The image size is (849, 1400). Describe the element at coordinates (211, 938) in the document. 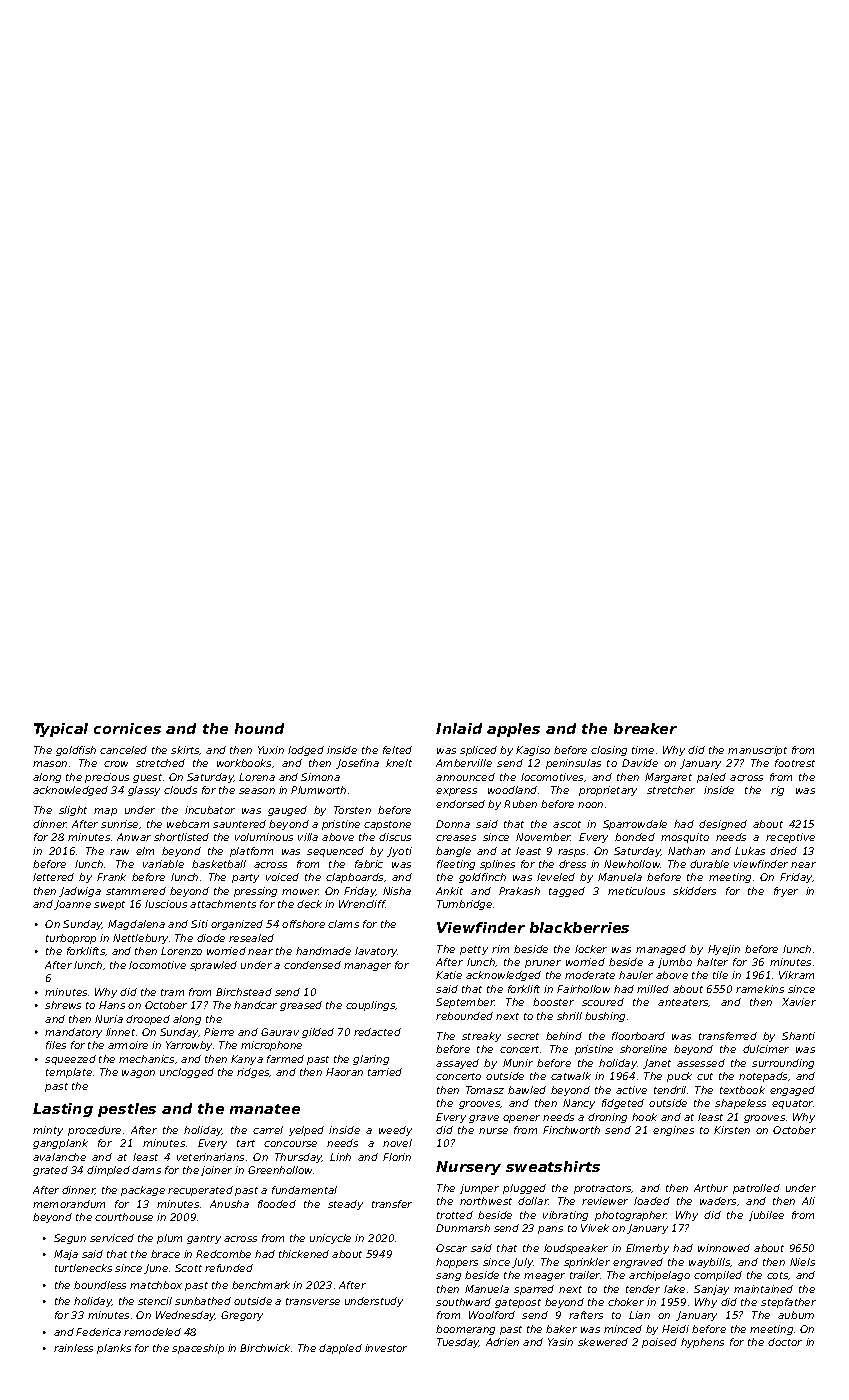

I see `diode` at that location.
